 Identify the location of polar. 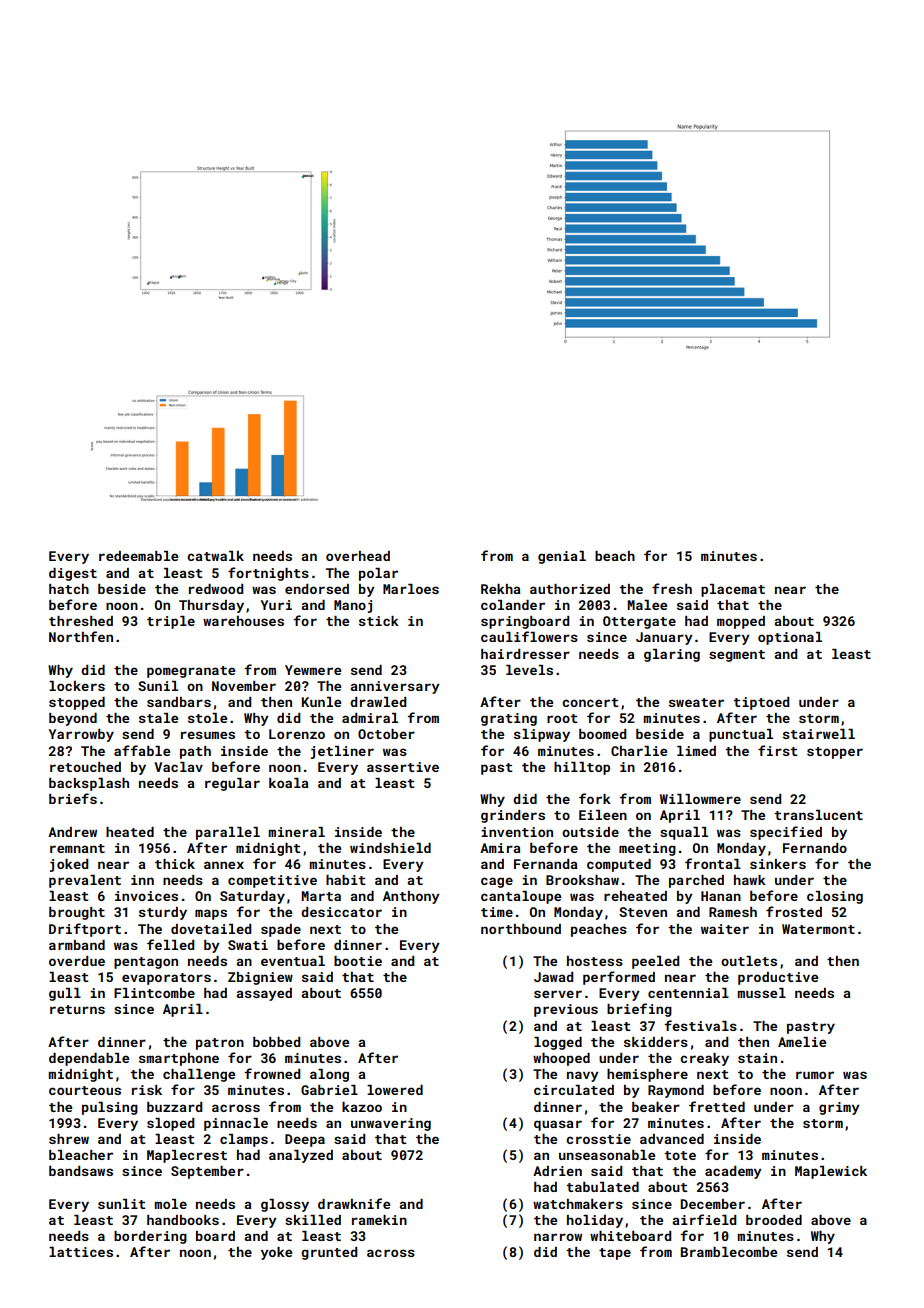
(378, 574).
